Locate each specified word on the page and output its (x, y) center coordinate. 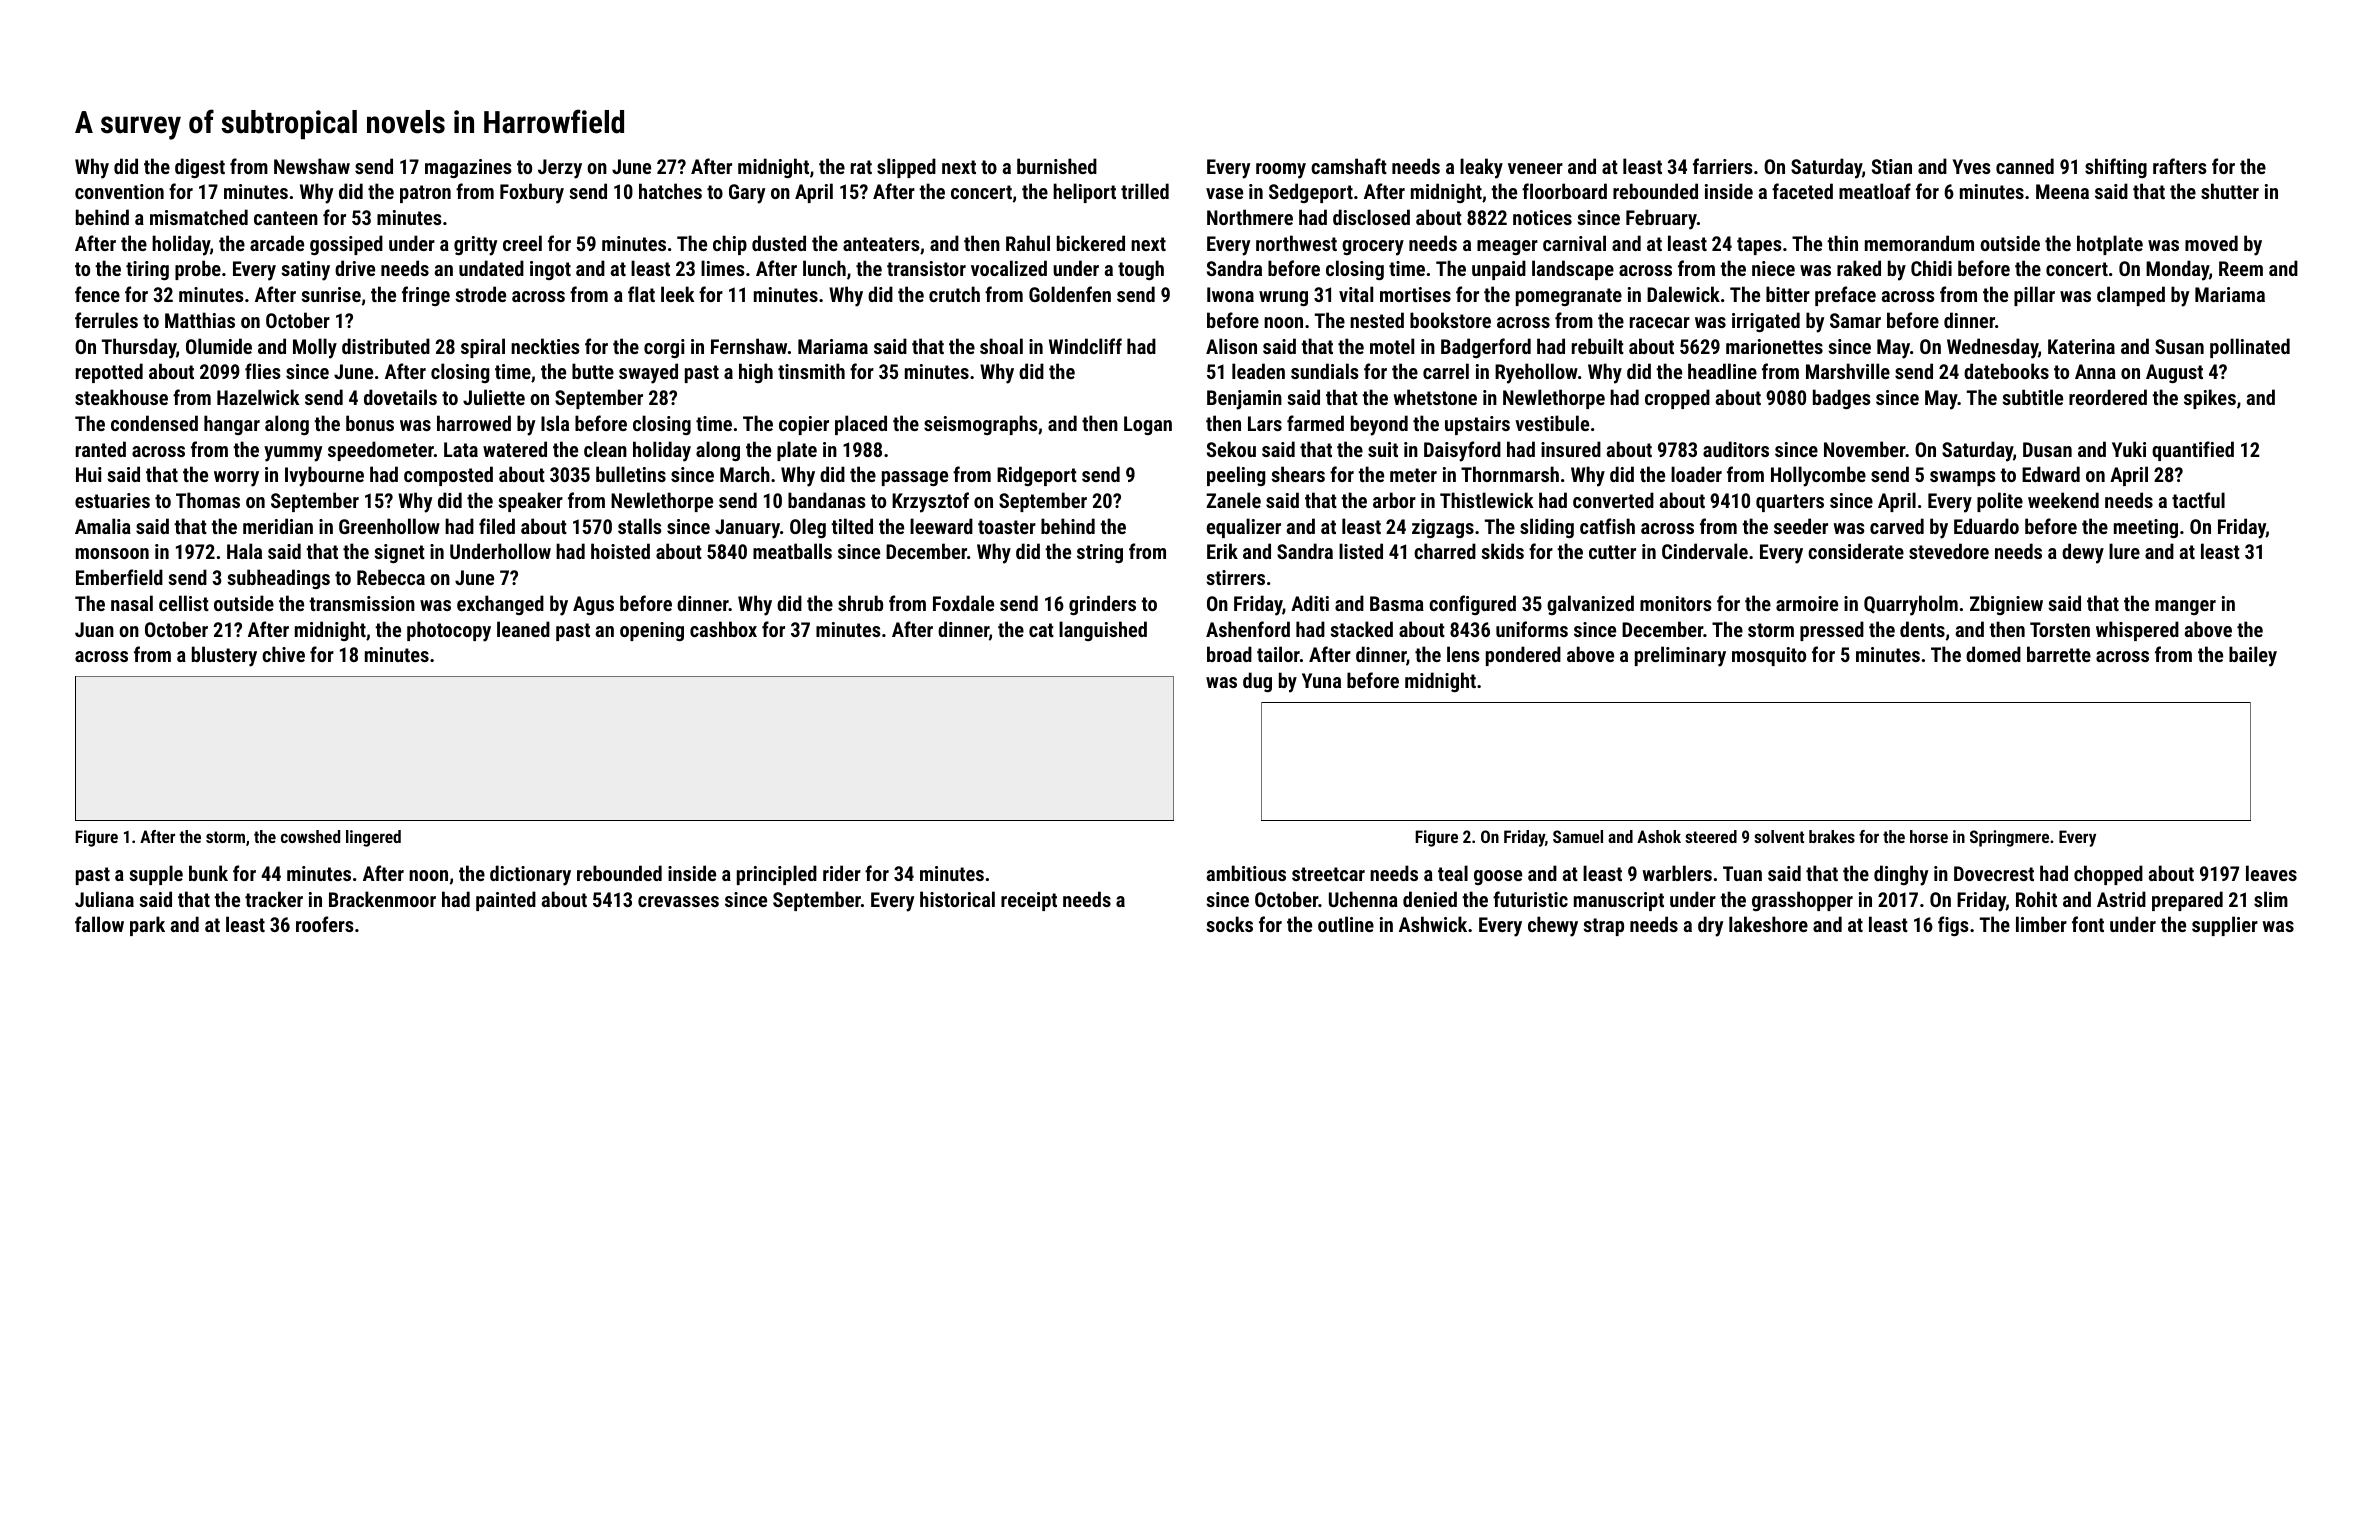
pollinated (2250, 348)
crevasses (678, 901)
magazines (468, 168)
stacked (1361, 629)
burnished (1057, 166)
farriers (1722, 166)
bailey (2253, 656)
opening (652, 631)
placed (861, 425)
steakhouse (121, 397)
